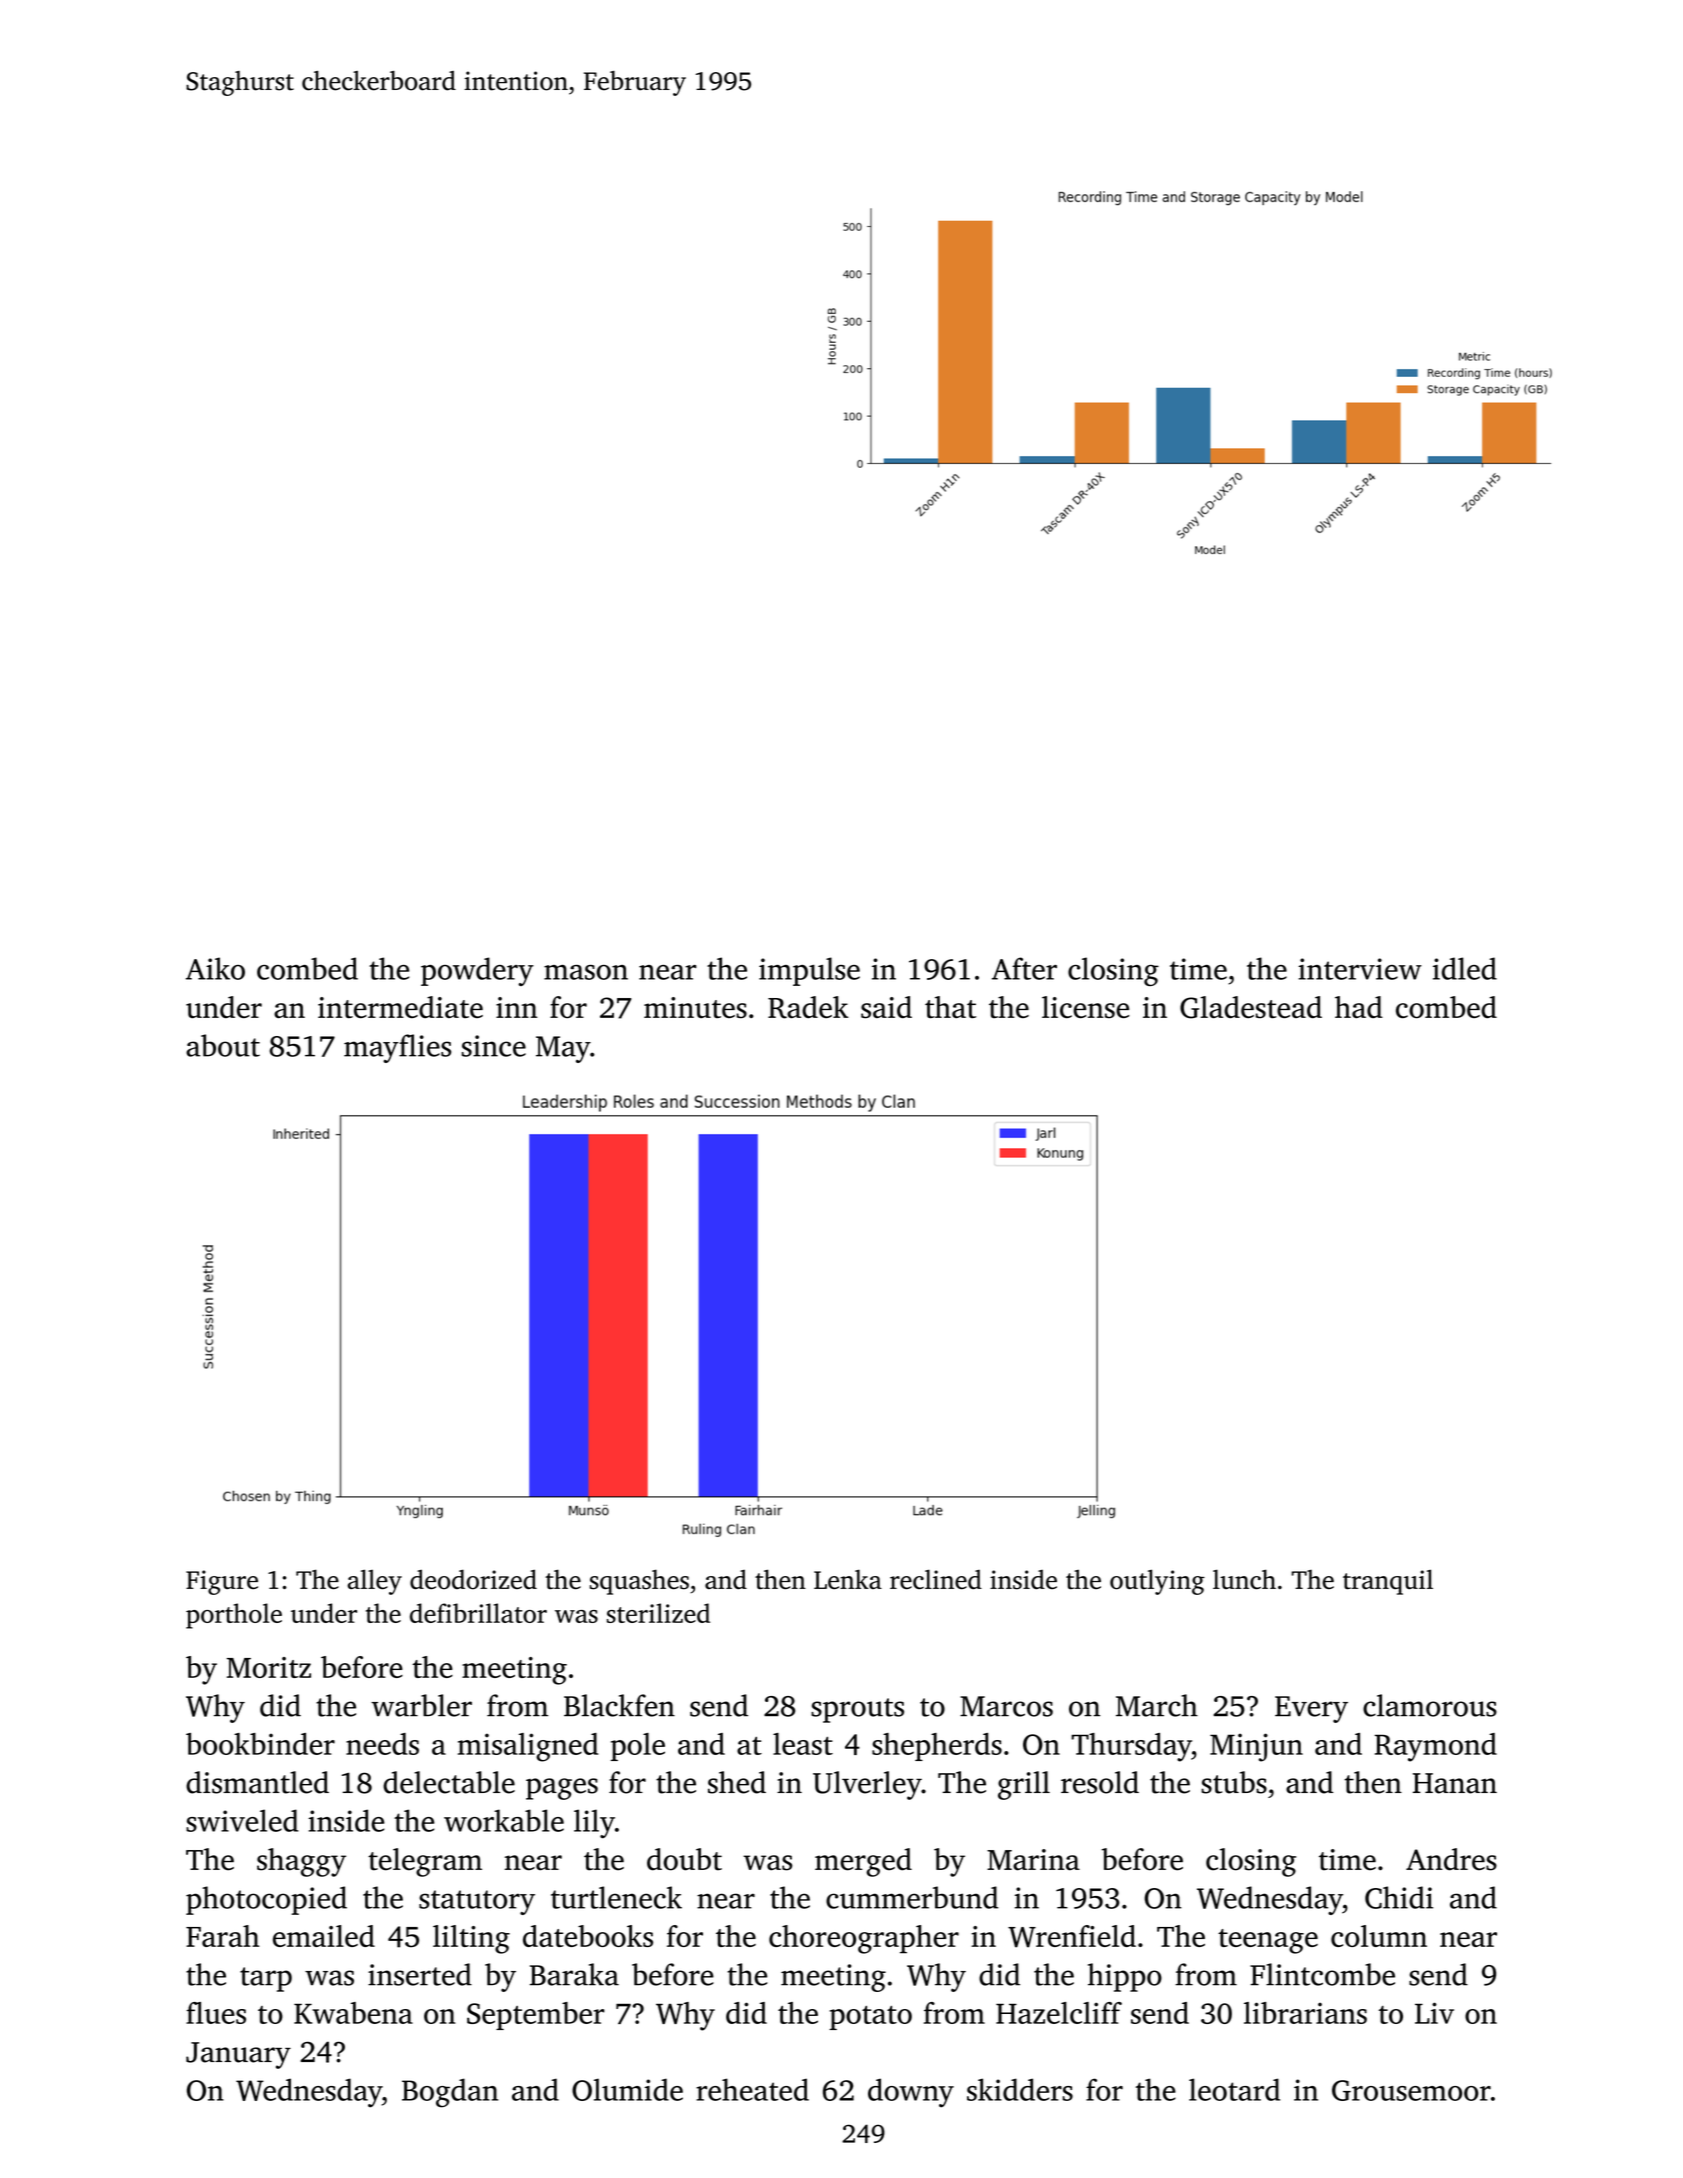 The image size is (1683, 2178). What do you see at coordinates (848, 1579) in the document?
I see `Lenka` at bounding box center [848, 1579].
